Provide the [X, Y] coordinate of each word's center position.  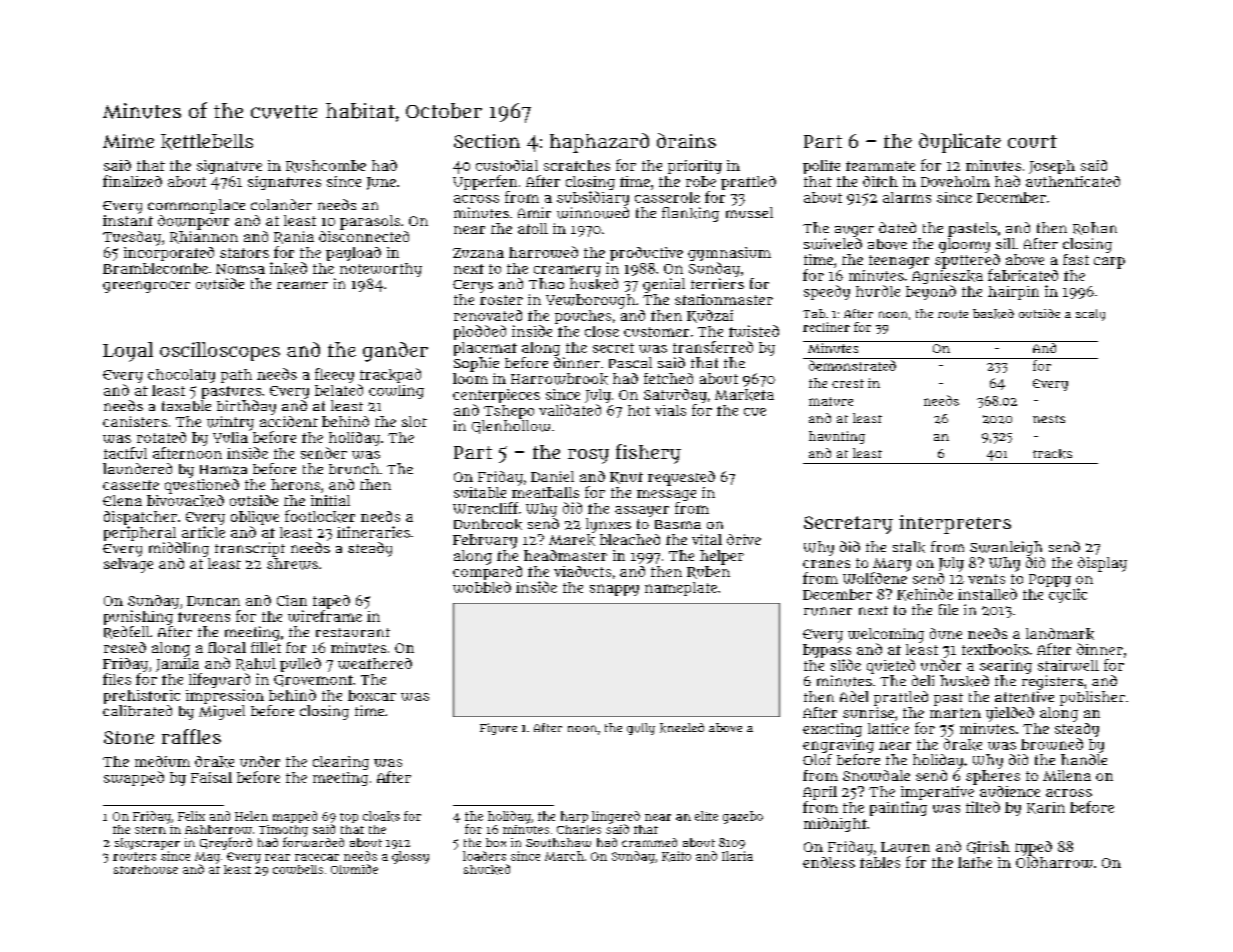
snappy [614, 590]
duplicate [960, 143]
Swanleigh [1006, 548]
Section [487, 141]
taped [331, 602]
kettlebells [207, 142]
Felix [191, 816]
